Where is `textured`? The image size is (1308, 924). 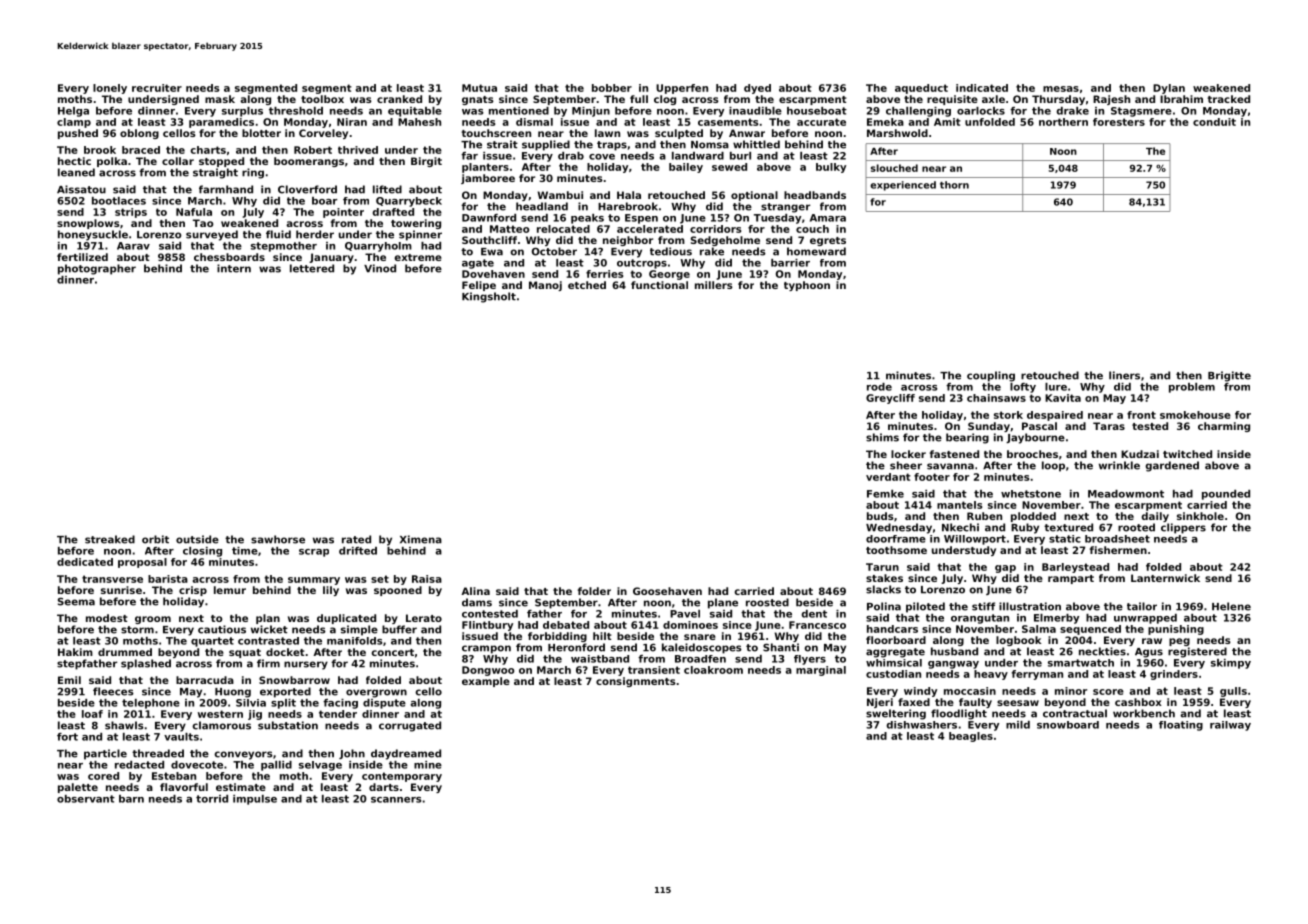 textured is located at coordinates (1068, 527).
